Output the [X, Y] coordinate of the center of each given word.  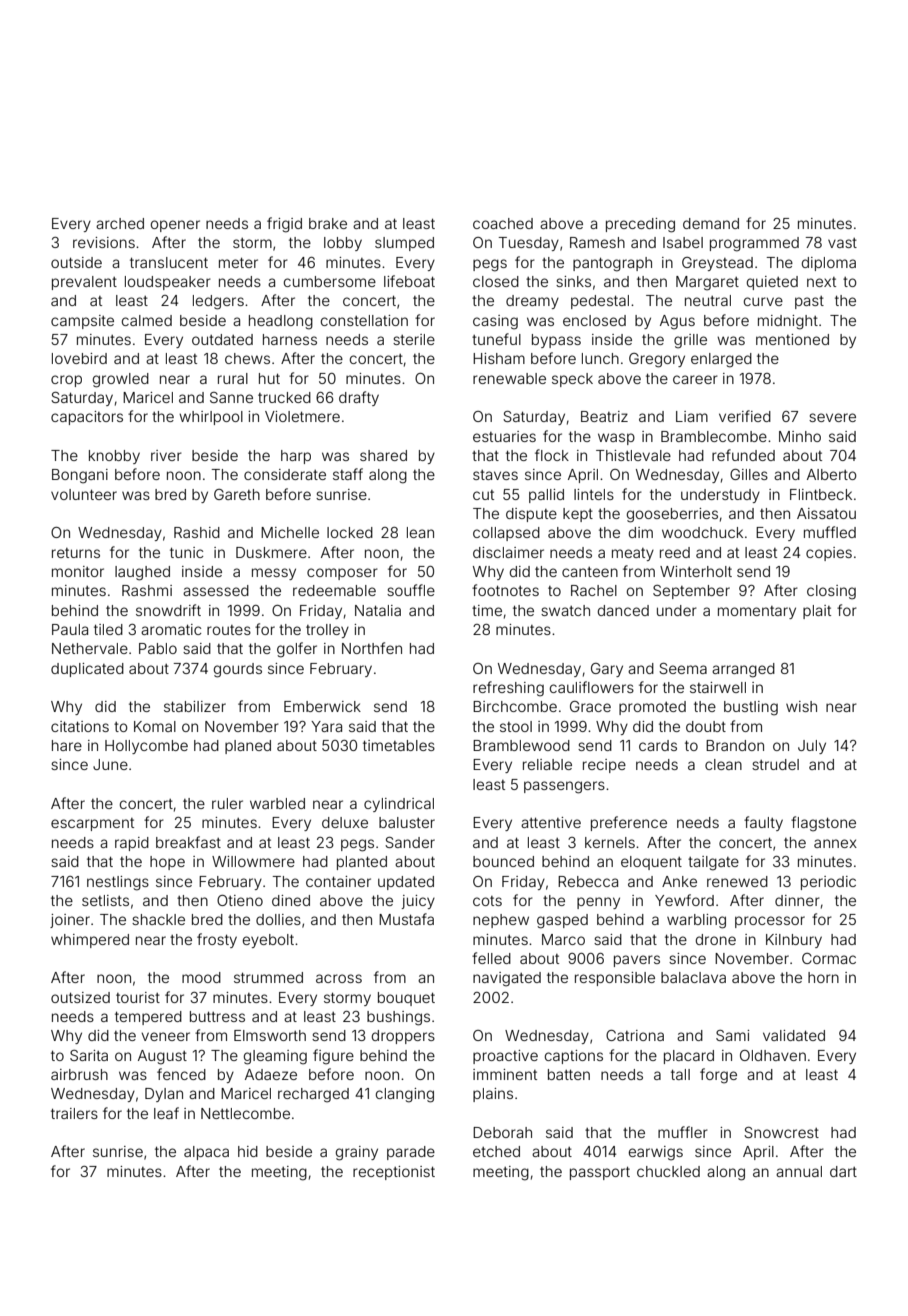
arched [120, 223]
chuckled [668, 1171]
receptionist [394, 1173]
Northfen [372, 648]
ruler [227, 803]
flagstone [823, 824]
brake [328, 223]
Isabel [683, 242]
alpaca [206, 1153]
